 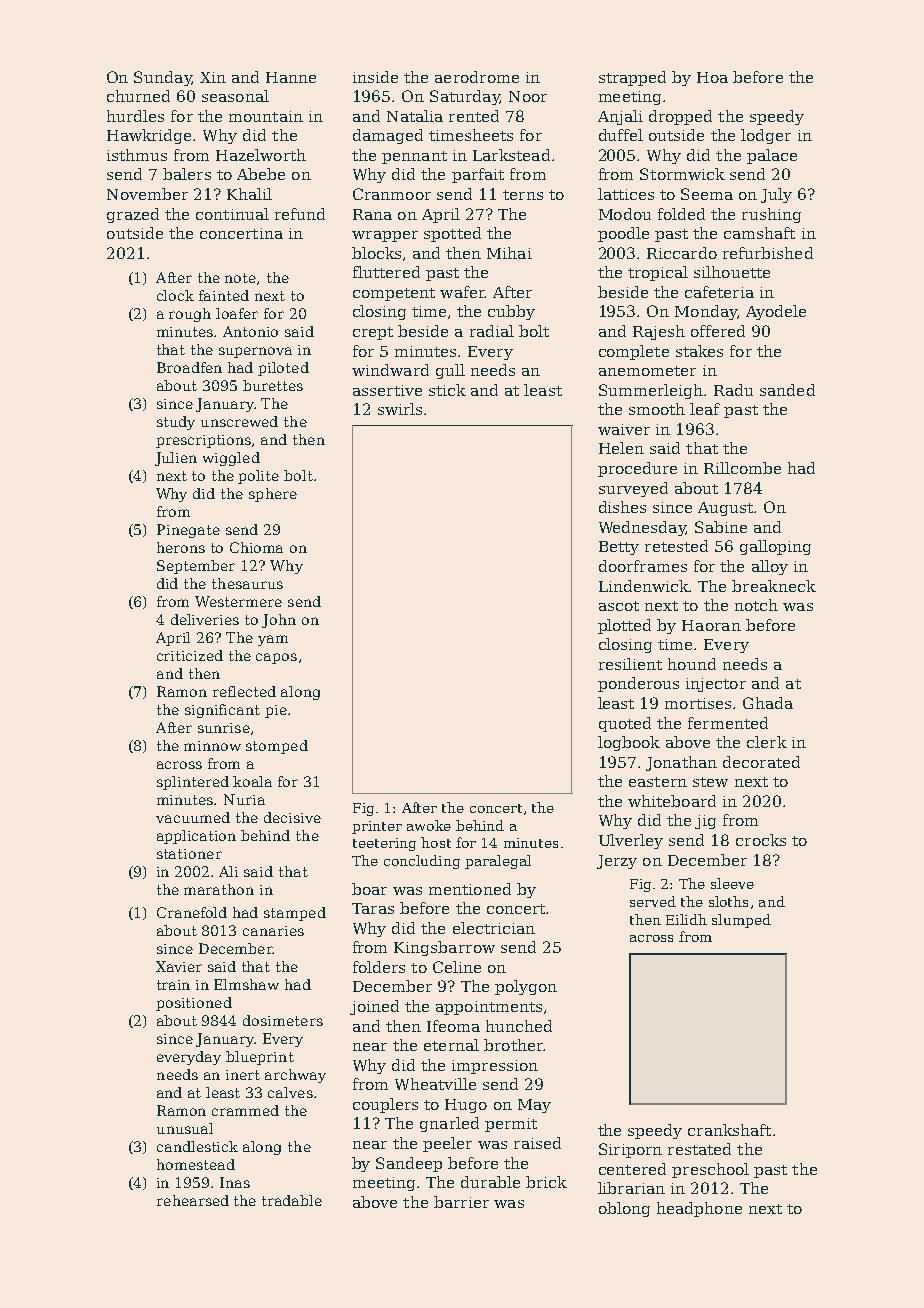 I want to click on unusual, so click(x=185, y=1128).
